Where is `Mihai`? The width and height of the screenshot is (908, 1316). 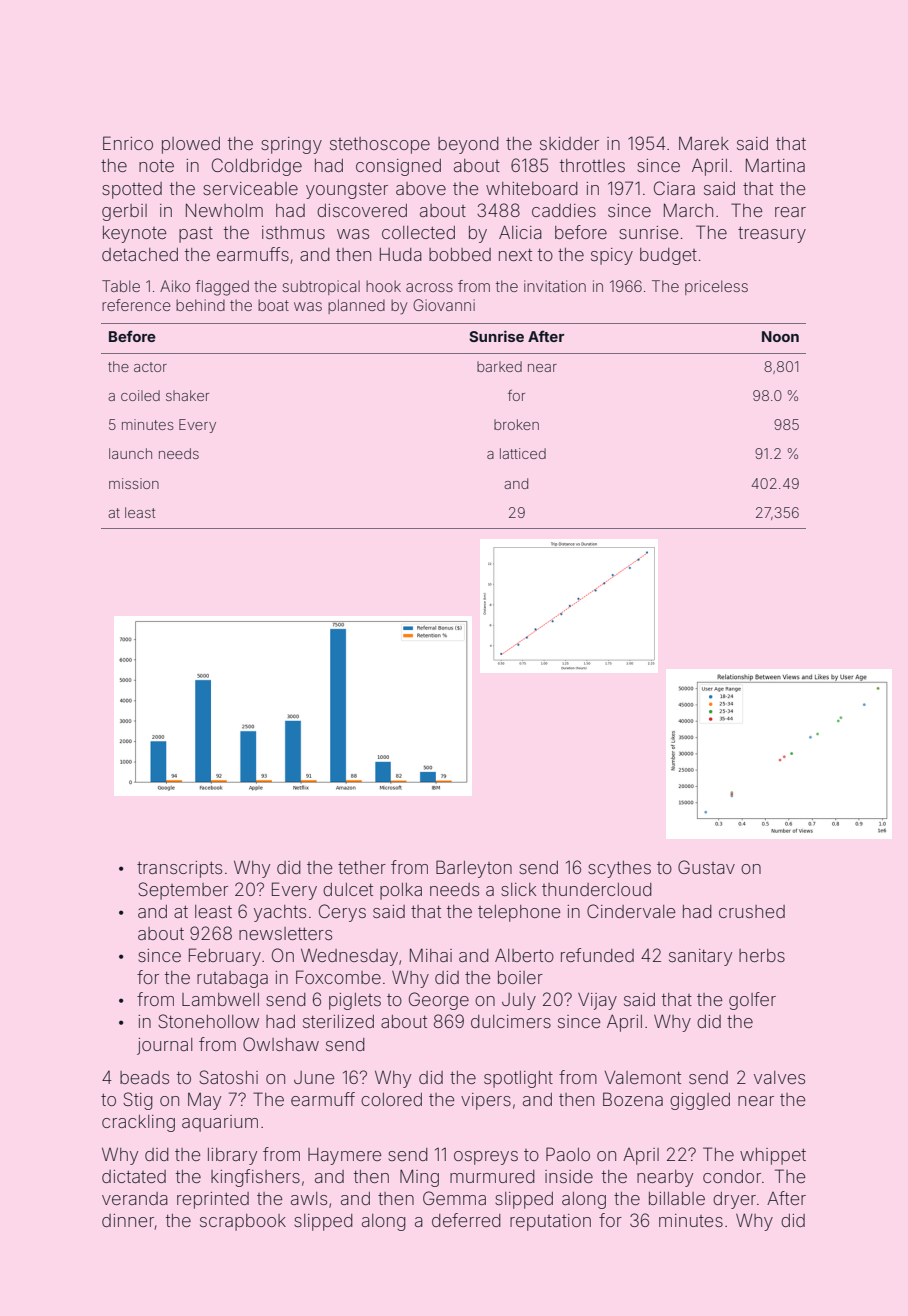
Mihai is located at coordinates (431, 955).
